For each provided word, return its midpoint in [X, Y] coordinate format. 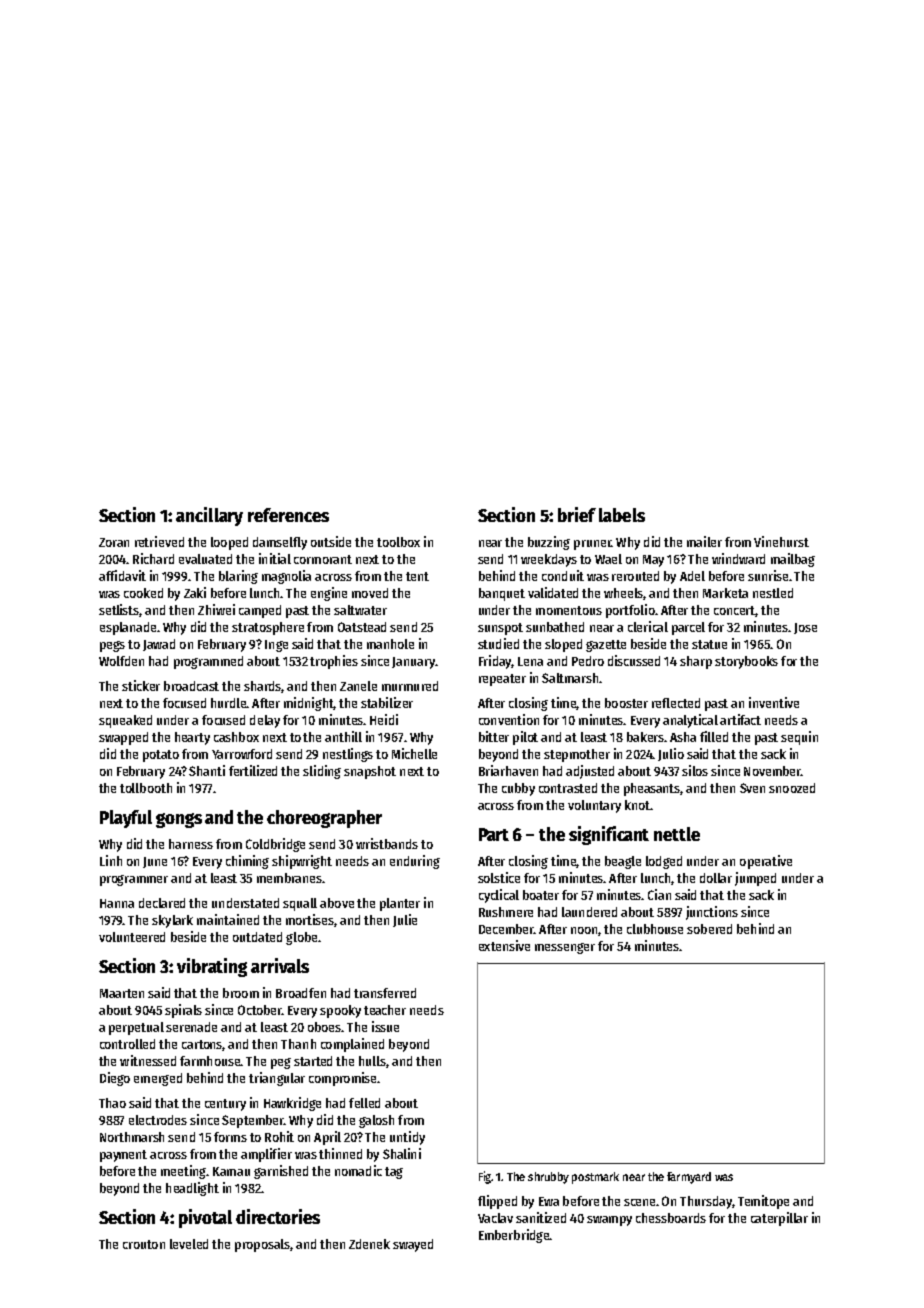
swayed [413, 1245]
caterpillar [779, 1219]
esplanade [128, 628]
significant [609, 835]
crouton [144, 1244]
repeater [502, 680]
